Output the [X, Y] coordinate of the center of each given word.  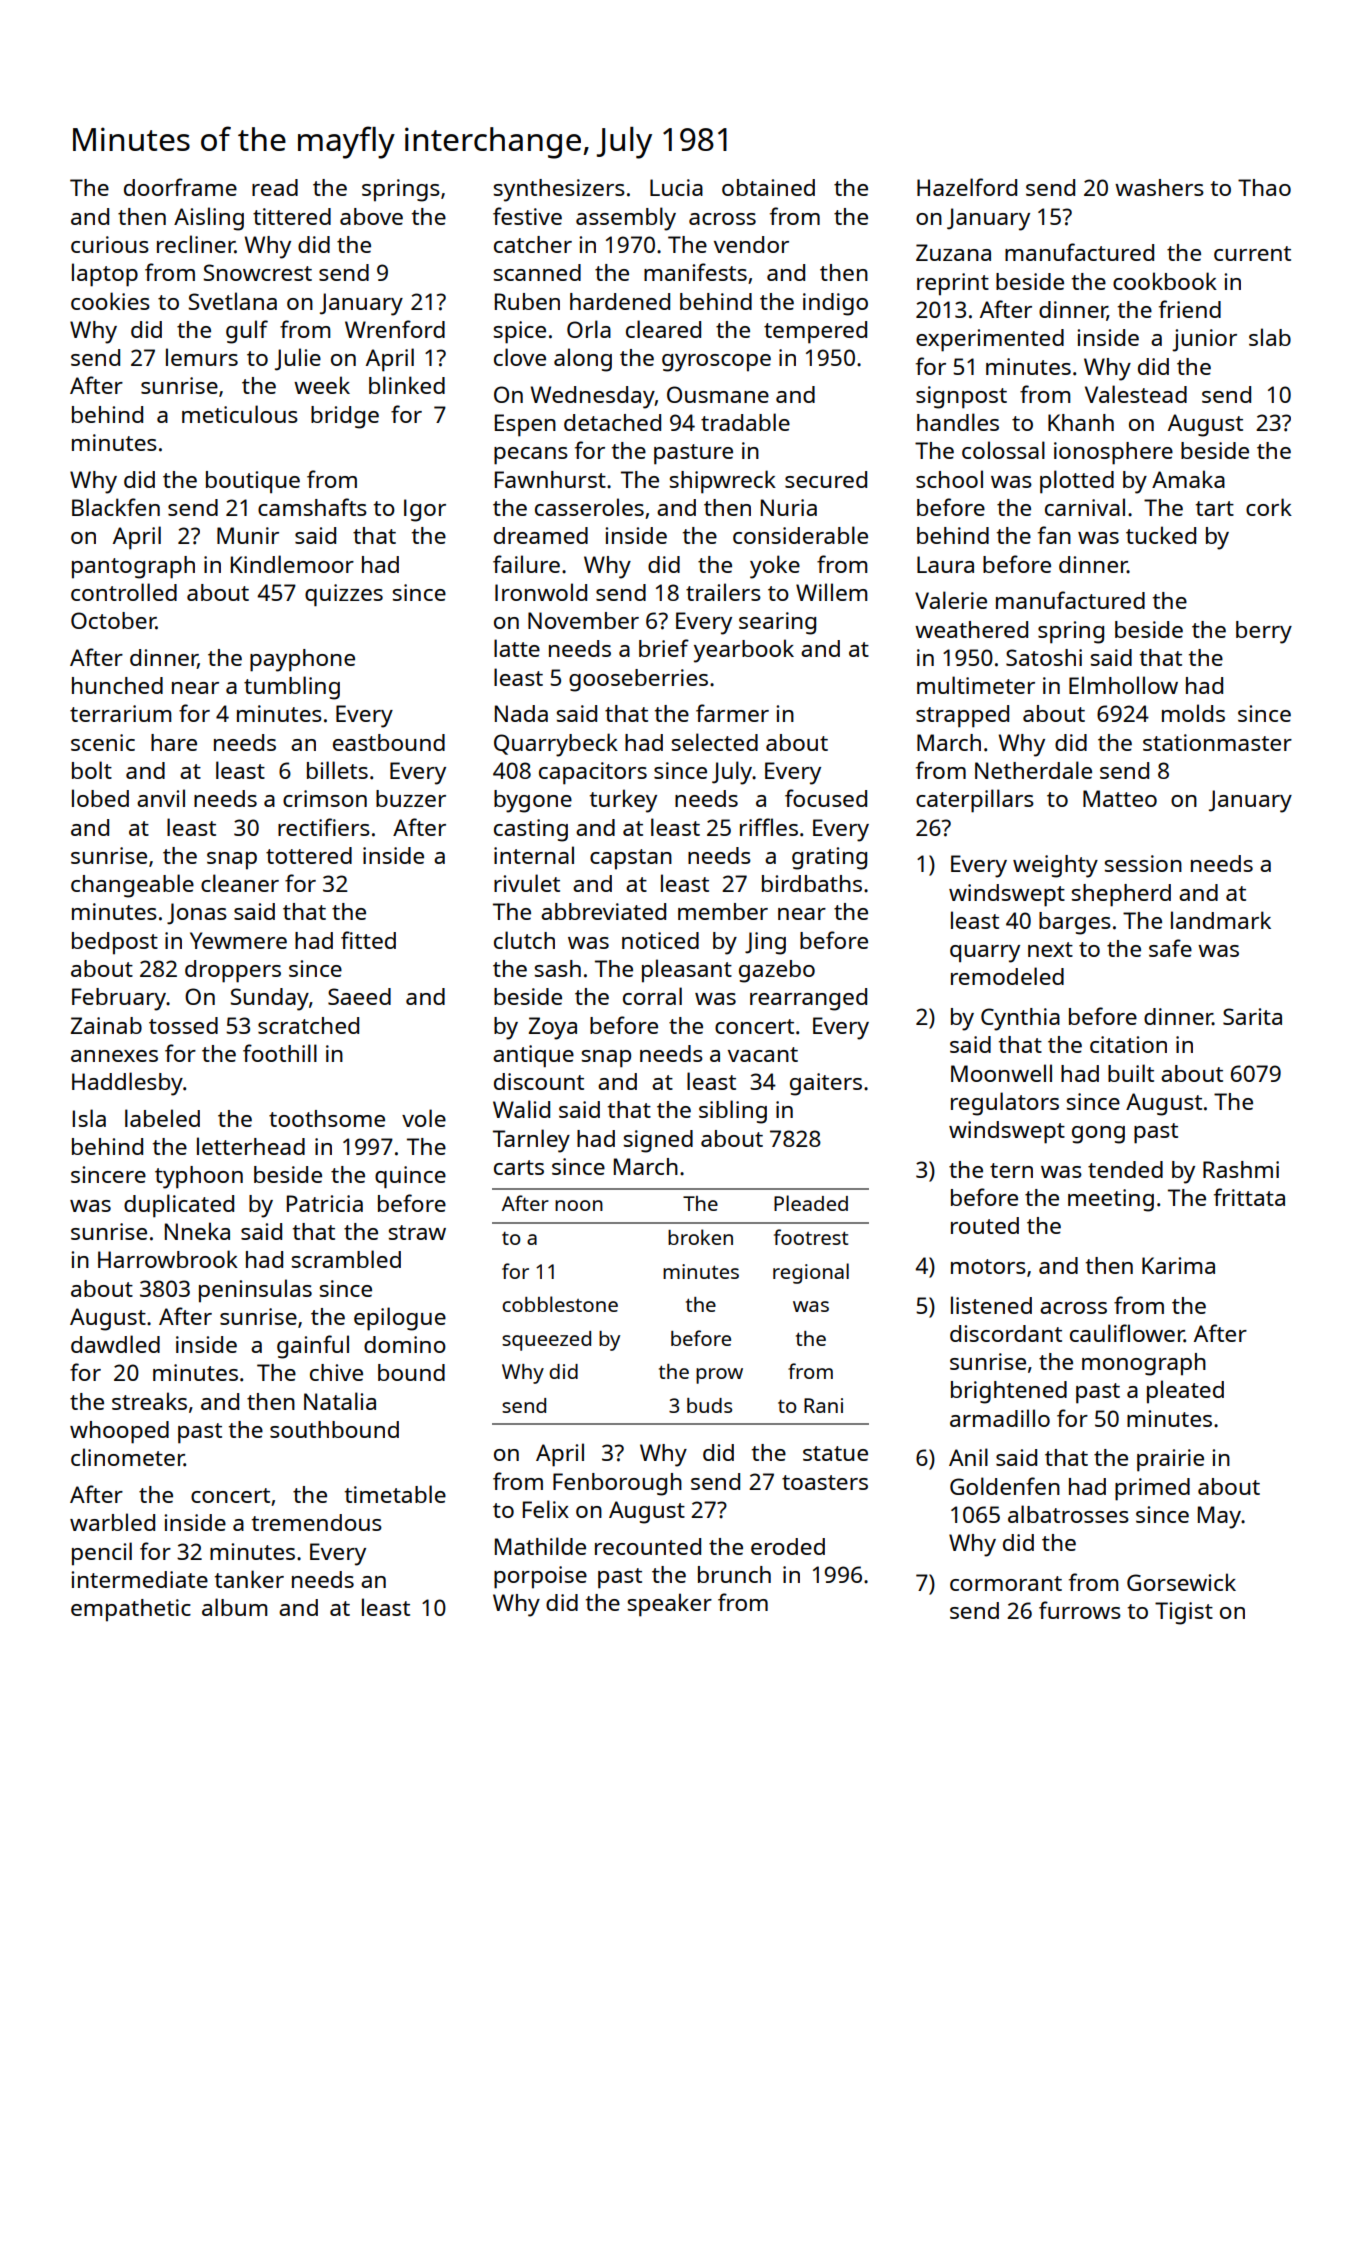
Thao [1264, 187]
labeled [162, 1118]
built [1131, 1073]
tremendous [317, 1522]
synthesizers [559, 190]
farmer [732, 713]
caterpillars [975, 801]
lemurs [202, 357]
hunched [117, 685]
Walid [521, 1109]
